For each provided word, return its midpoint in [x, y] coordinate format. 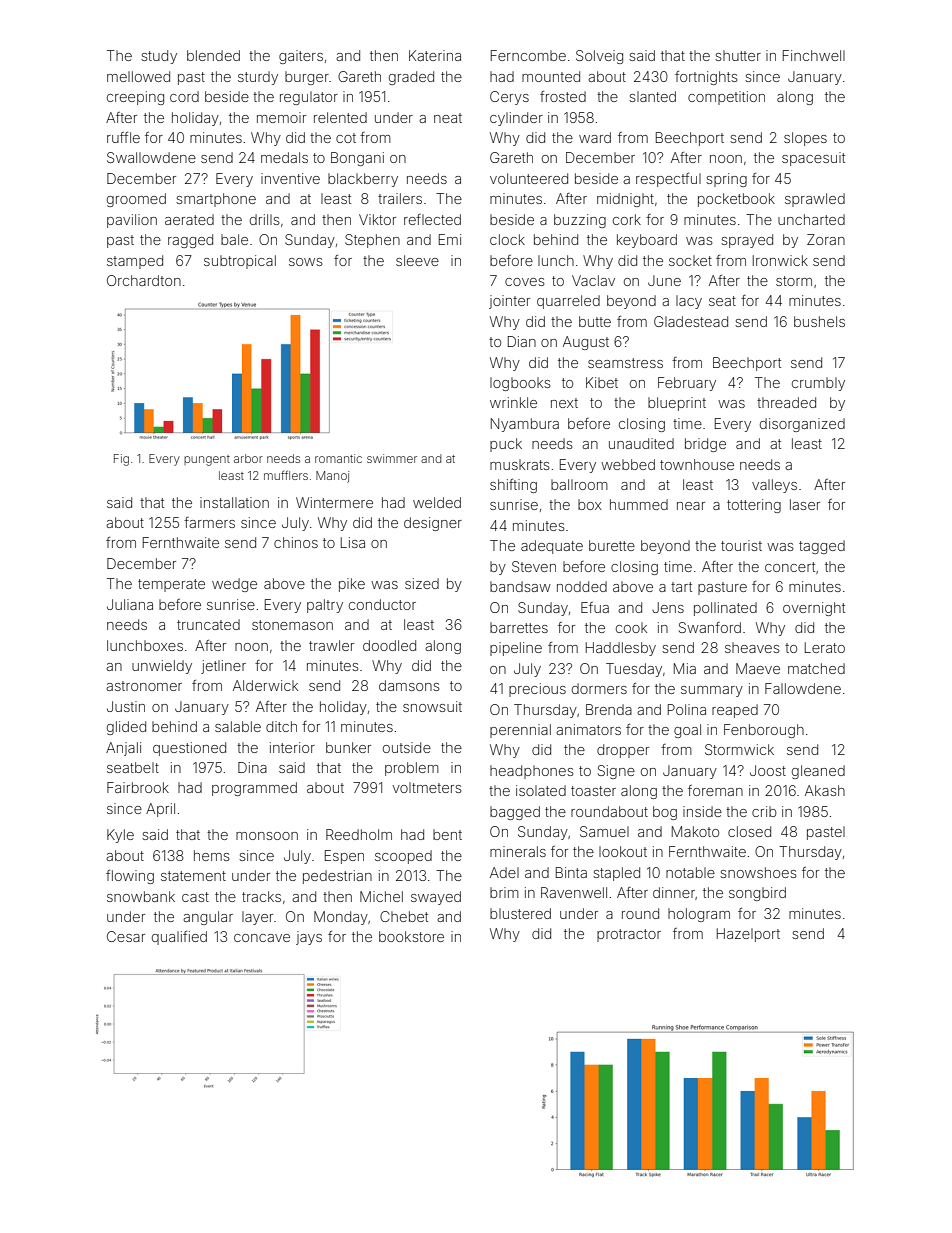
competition [726, 98]
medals [284, 157]
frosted [563, 96]
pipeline [516, 649]
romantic [338, 458]
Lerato [825, 647]
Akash [825, 790]
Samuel [604, 831]
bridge [705, 445]
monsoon [267, 836]
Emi [450, 239]
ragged [190, 241]
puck [506, 445]
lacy [689, 302]
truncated [208, 624]
